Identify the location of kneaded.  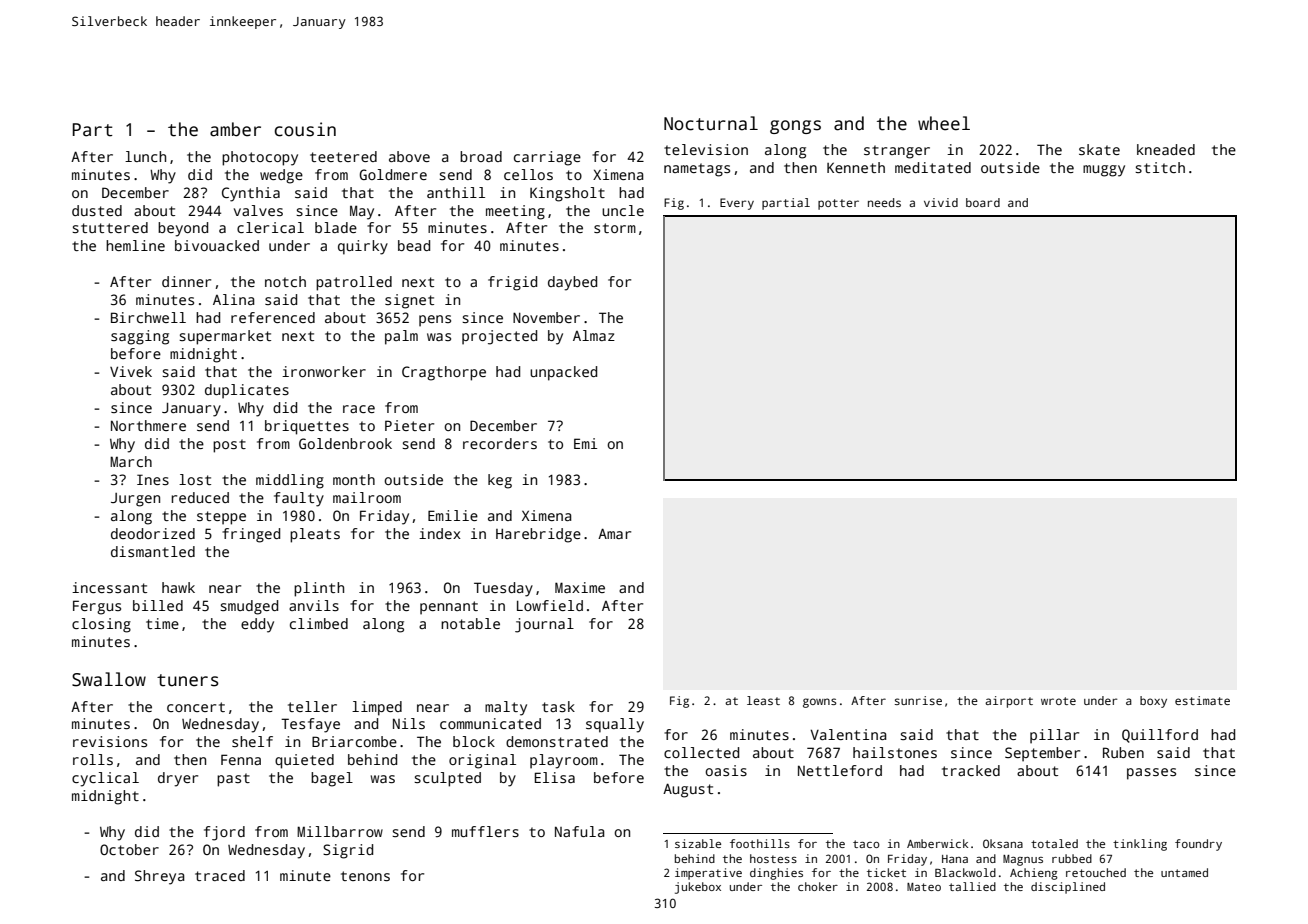
(1166, 149).
